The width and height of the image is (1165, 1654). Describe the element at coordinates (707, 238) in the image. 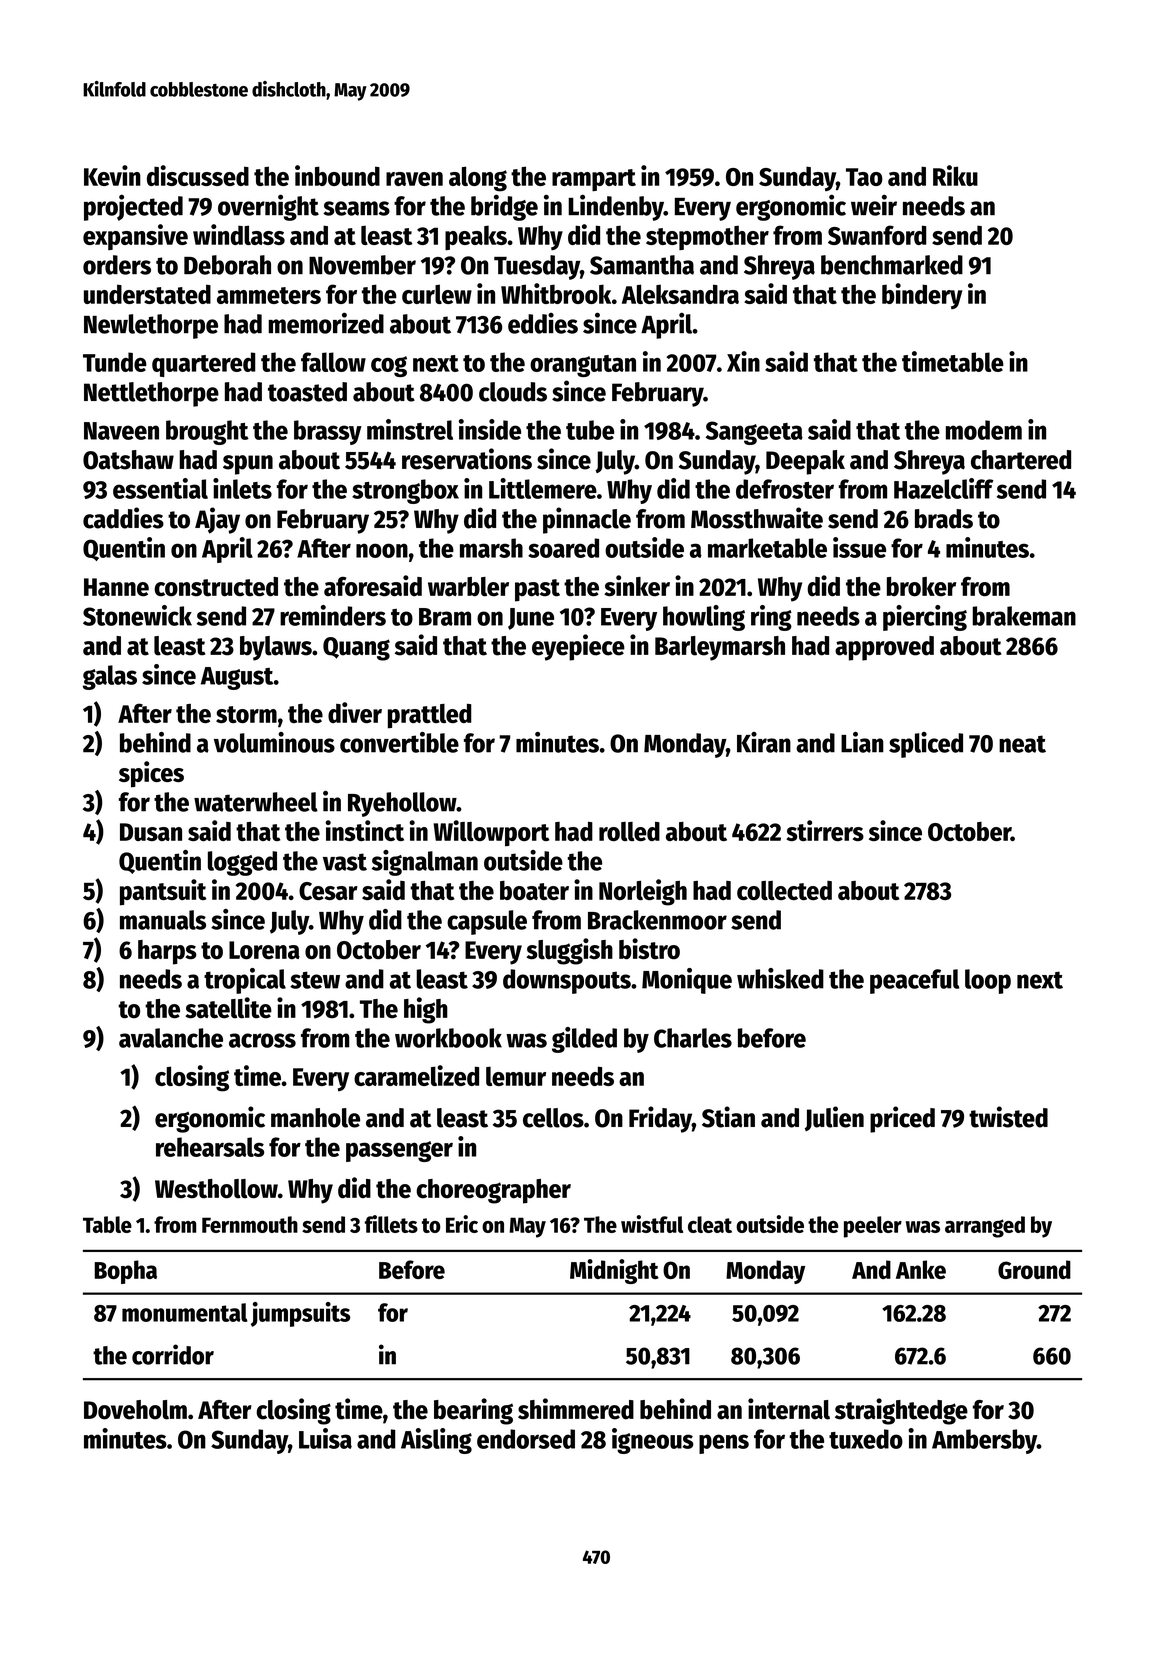

I see `stepmother` at that location.
